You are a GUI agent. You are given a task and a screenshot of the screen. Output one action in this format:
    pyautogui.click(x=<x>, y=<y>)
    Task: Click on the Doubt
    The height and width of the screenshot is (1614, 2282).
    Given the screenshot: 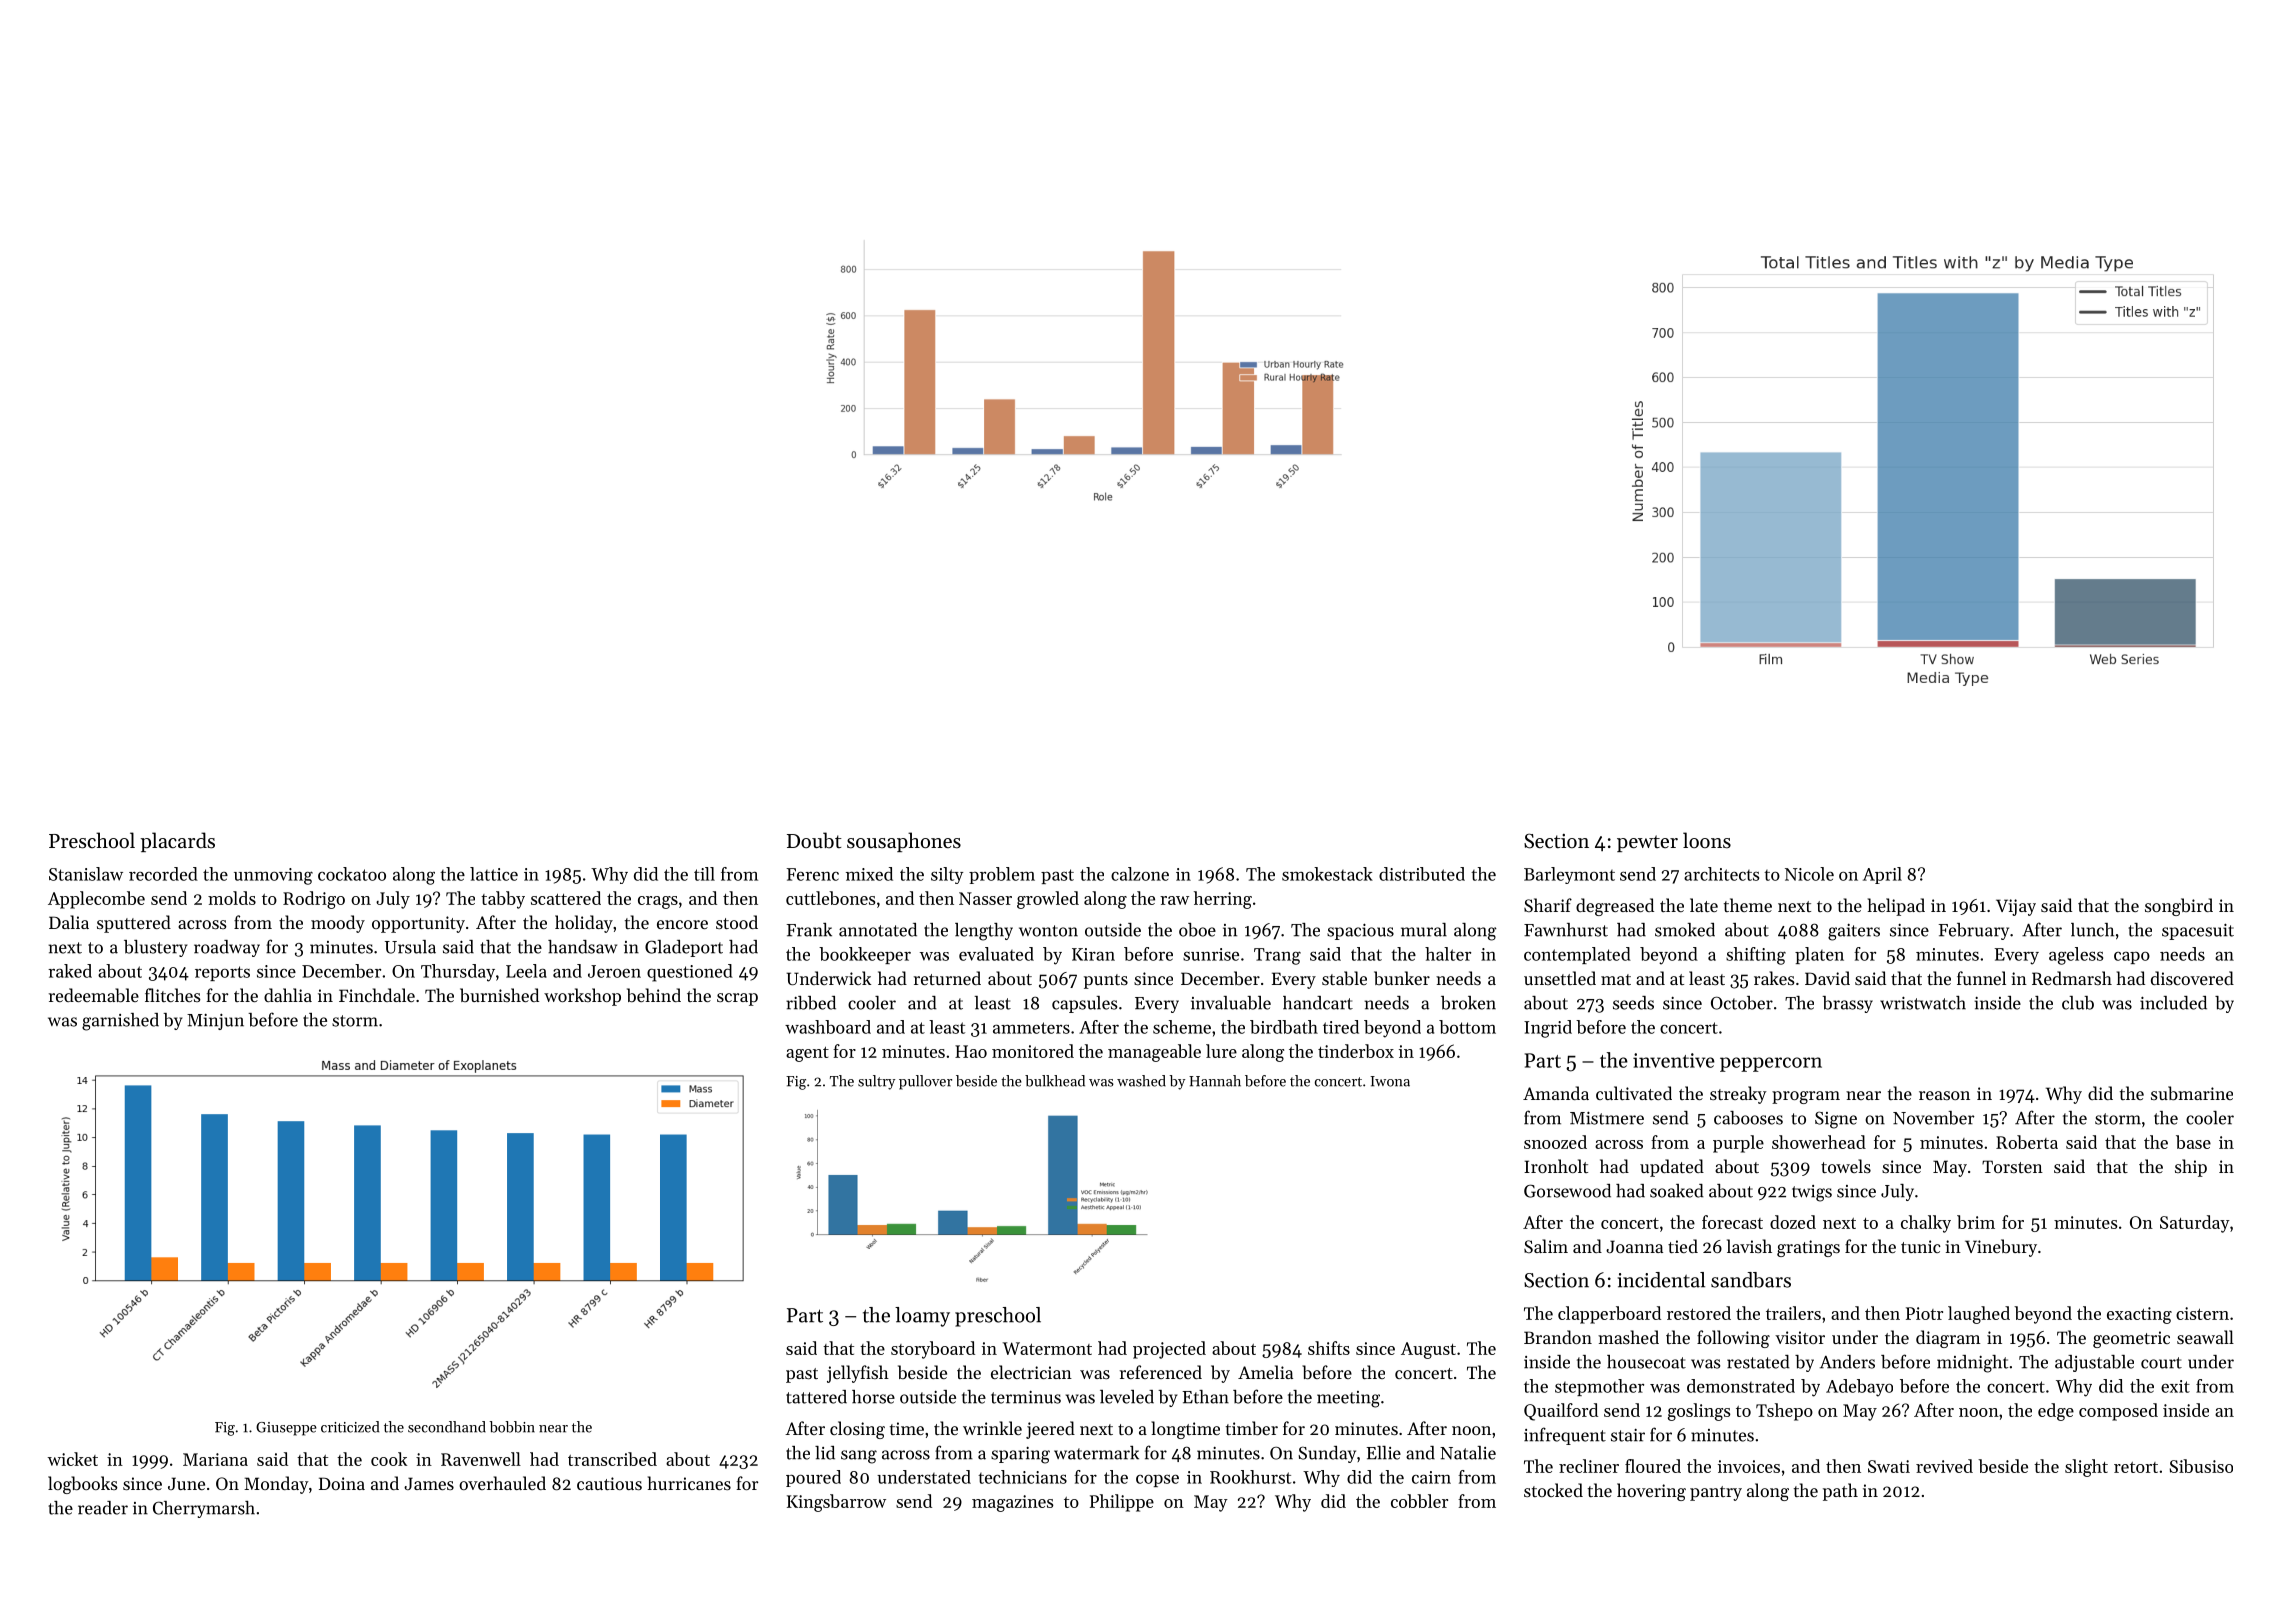 What is the action you would take?
    pyautogui.click(x=814, y=840)
